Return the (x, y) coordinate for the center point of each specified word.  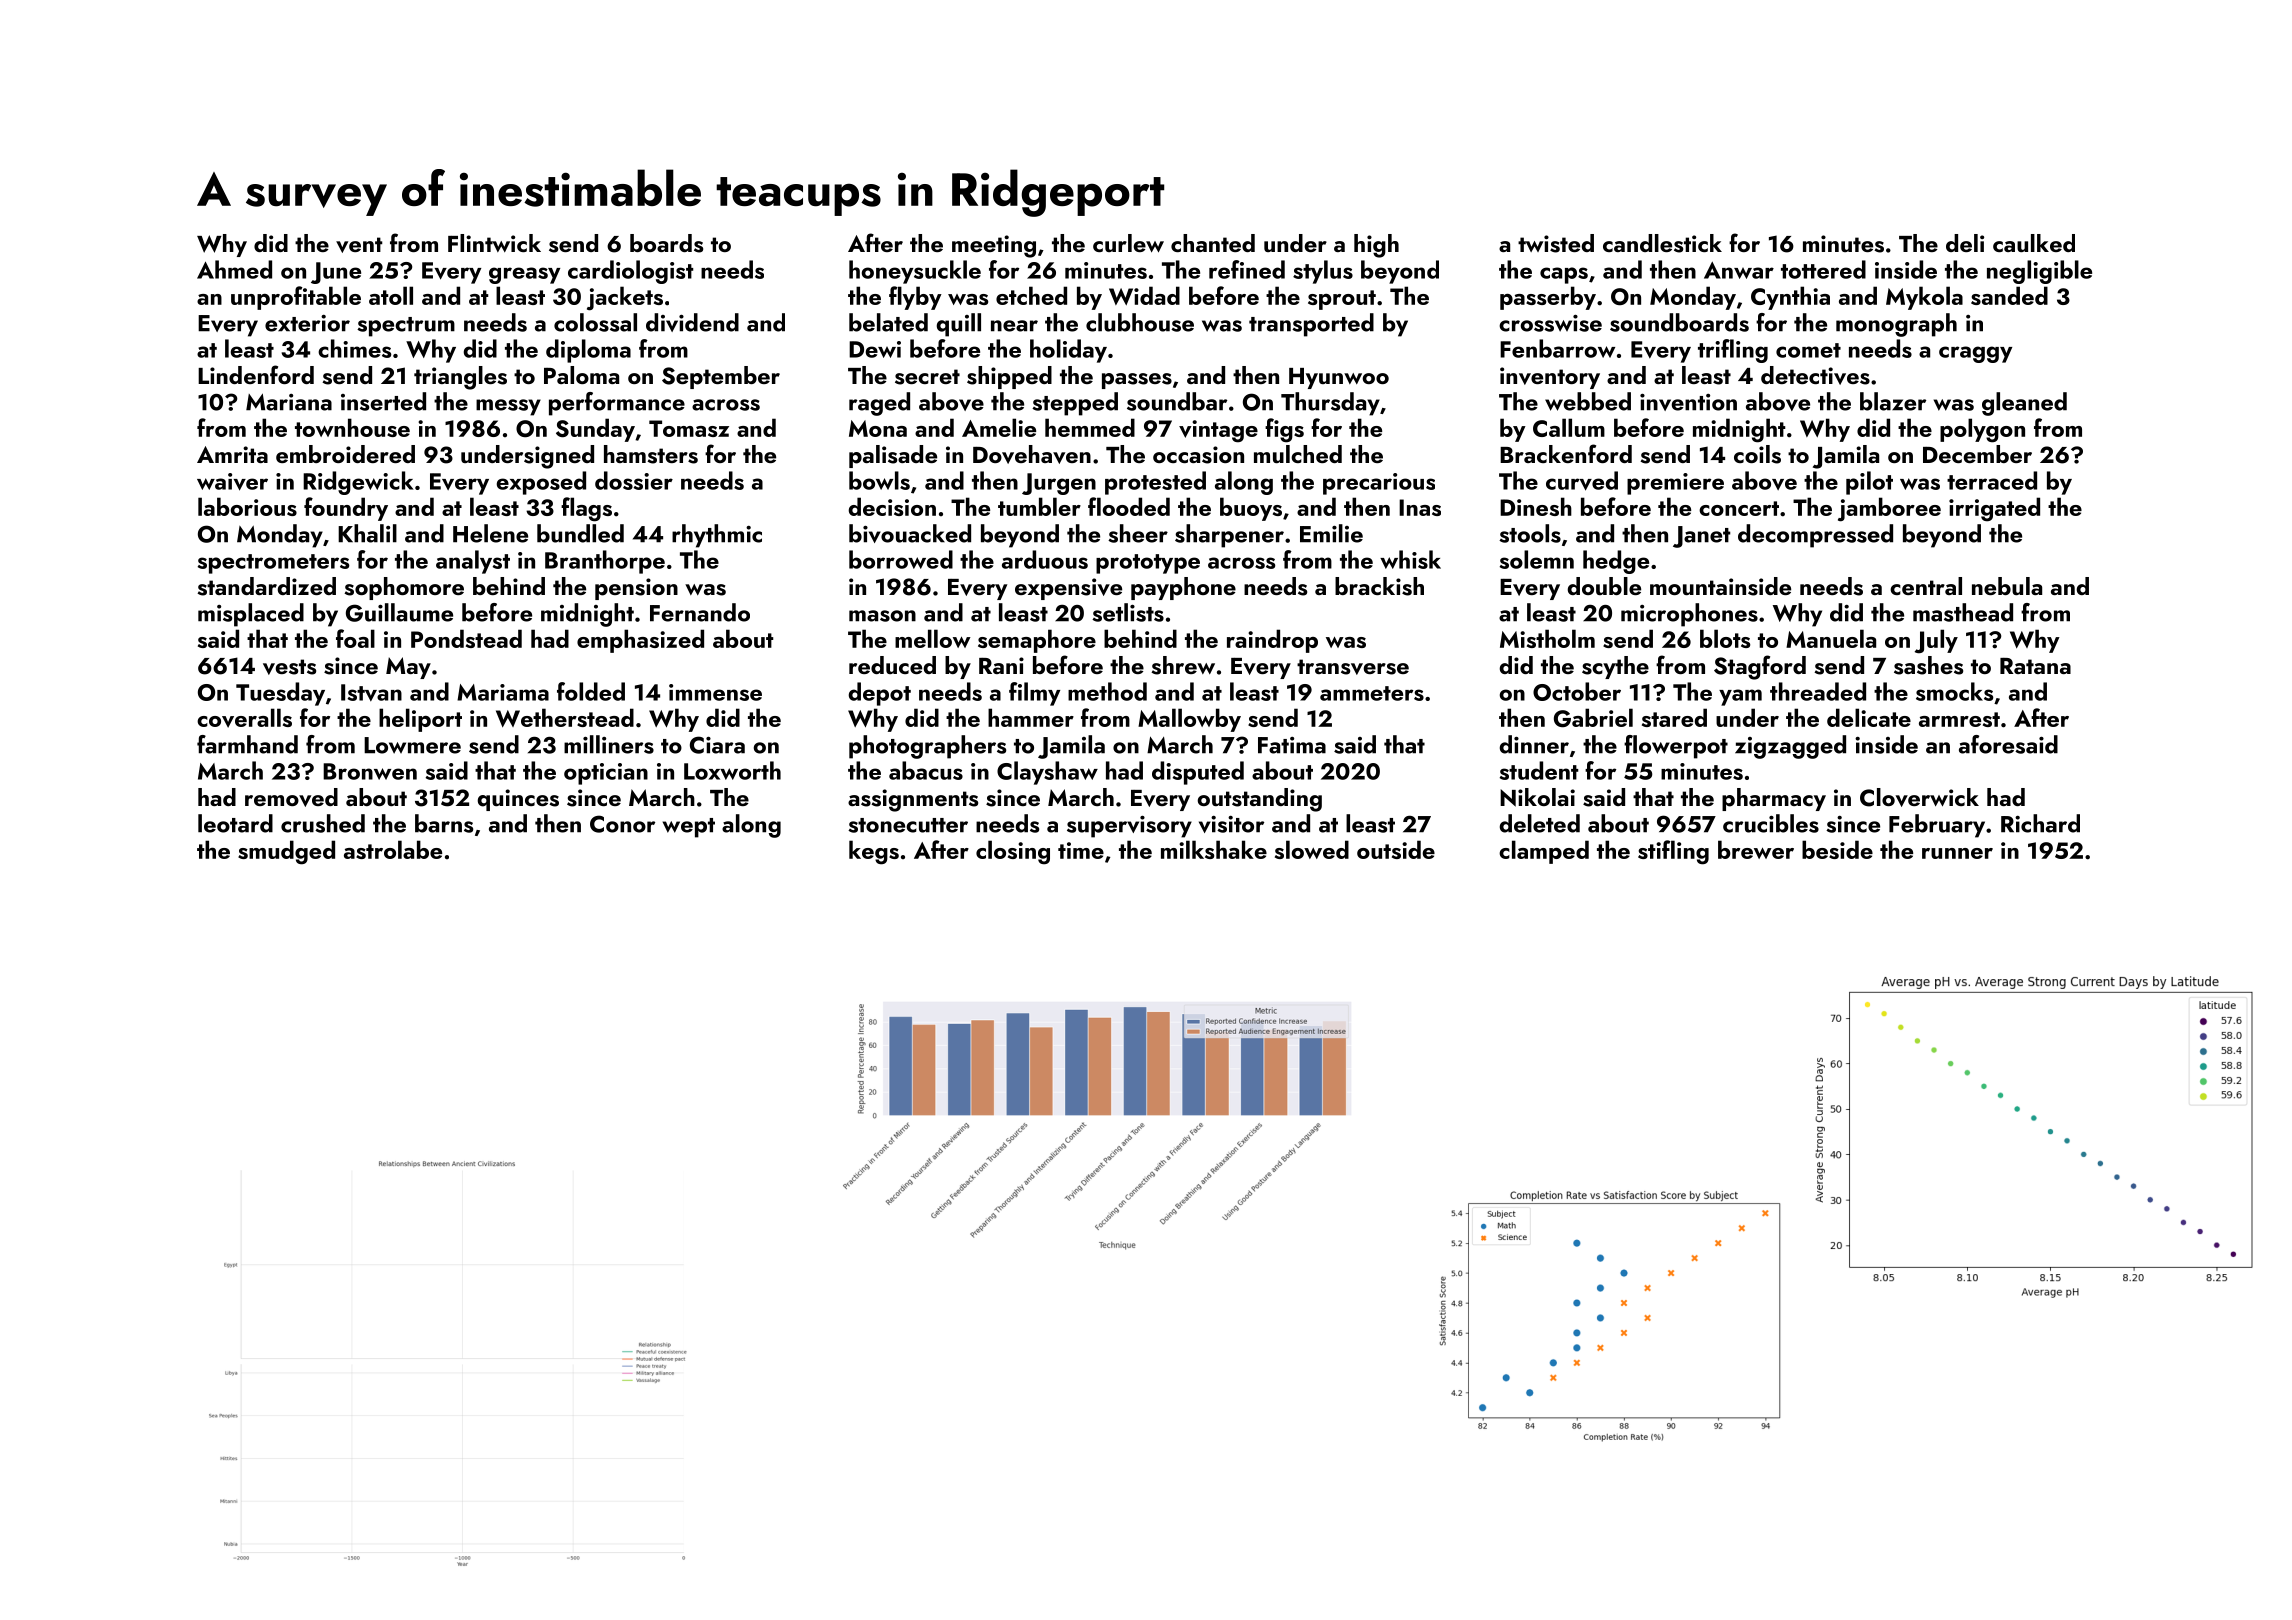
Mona (878, 428)
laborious (247, 506)
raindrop (1272, 641)
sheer (1138, 533)
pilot (1869, 483)
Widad (1144, 295)
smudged (286, 852)
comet (1808, 350)
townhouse (352, 427)
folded (591, 691)
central (1926, 586)
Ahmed (234, 269)
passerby (1548, 298)
